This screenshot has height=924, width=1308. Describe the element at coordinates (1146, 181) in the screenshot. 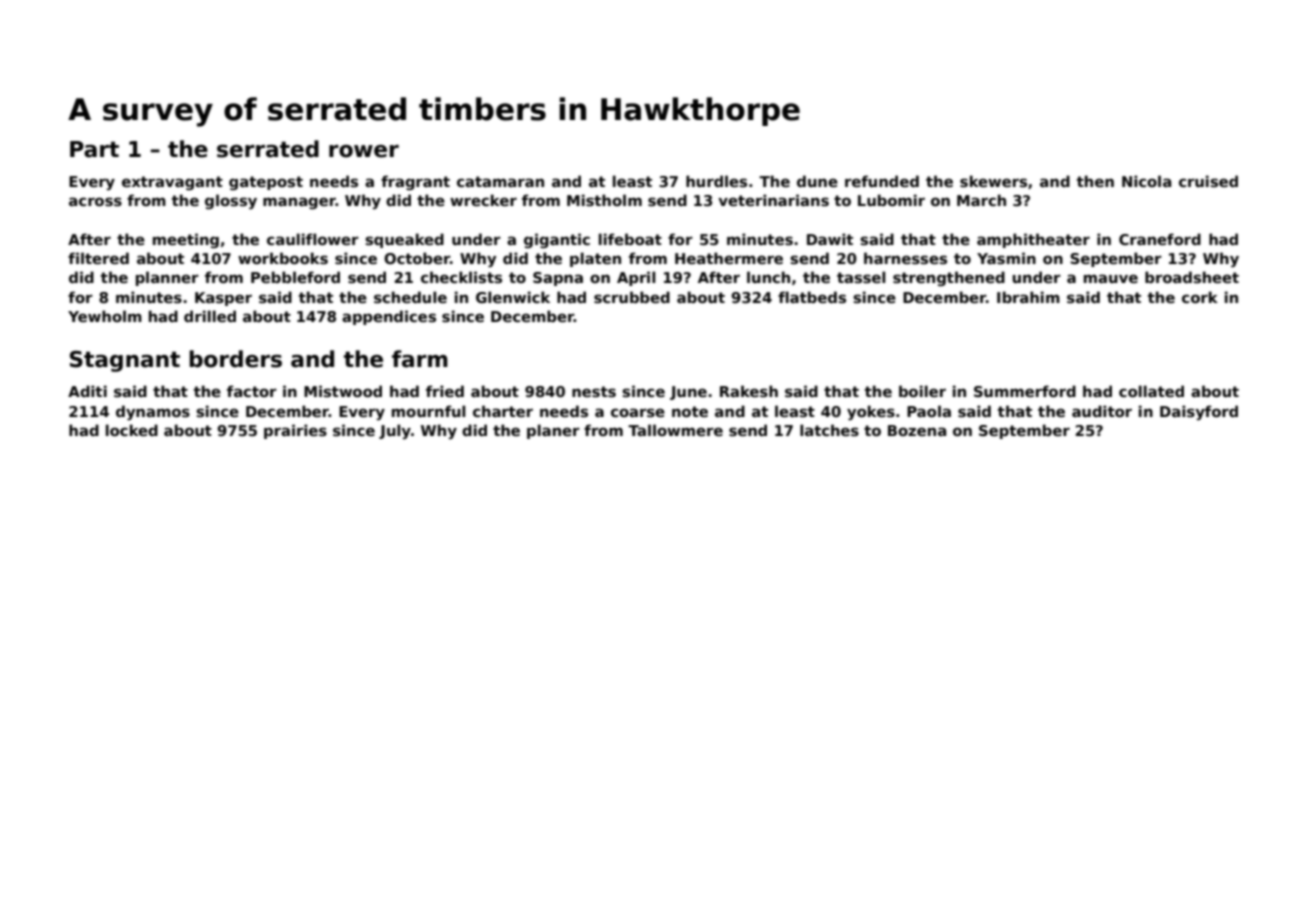

I see `Nicola` at that location.
